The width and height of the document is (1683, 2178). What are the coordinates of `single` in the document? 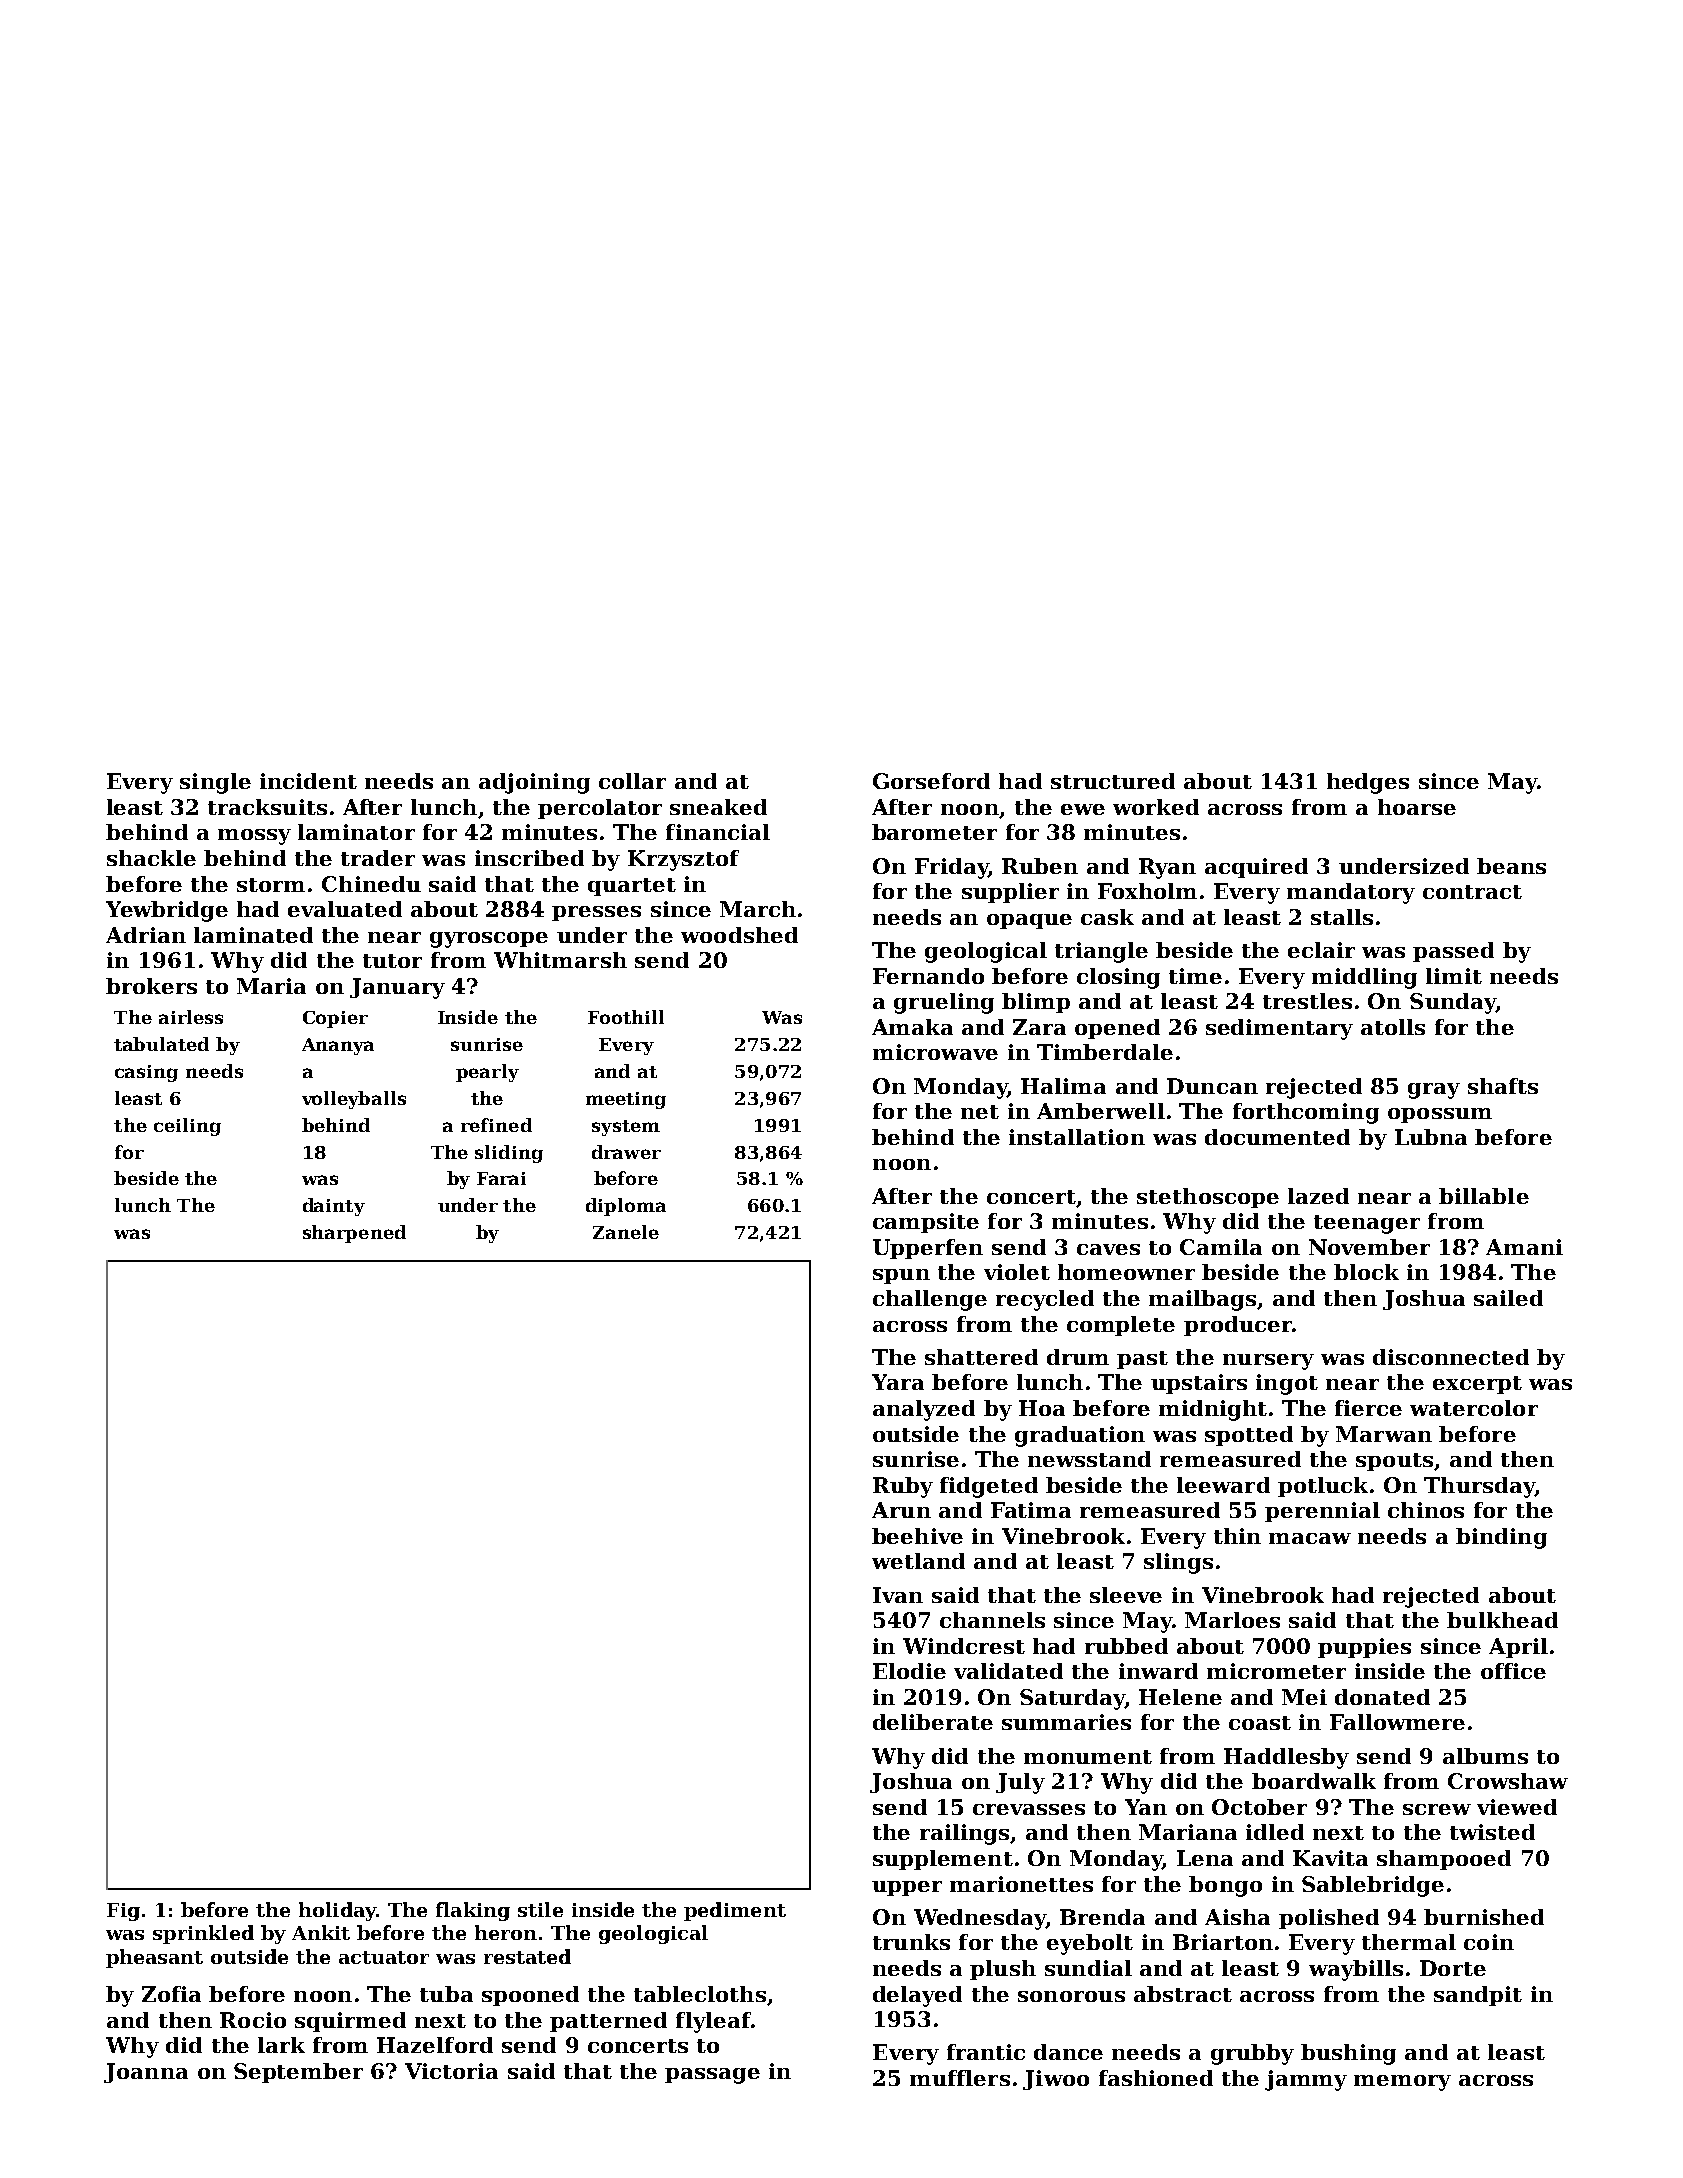 It's located at (215, 783).
